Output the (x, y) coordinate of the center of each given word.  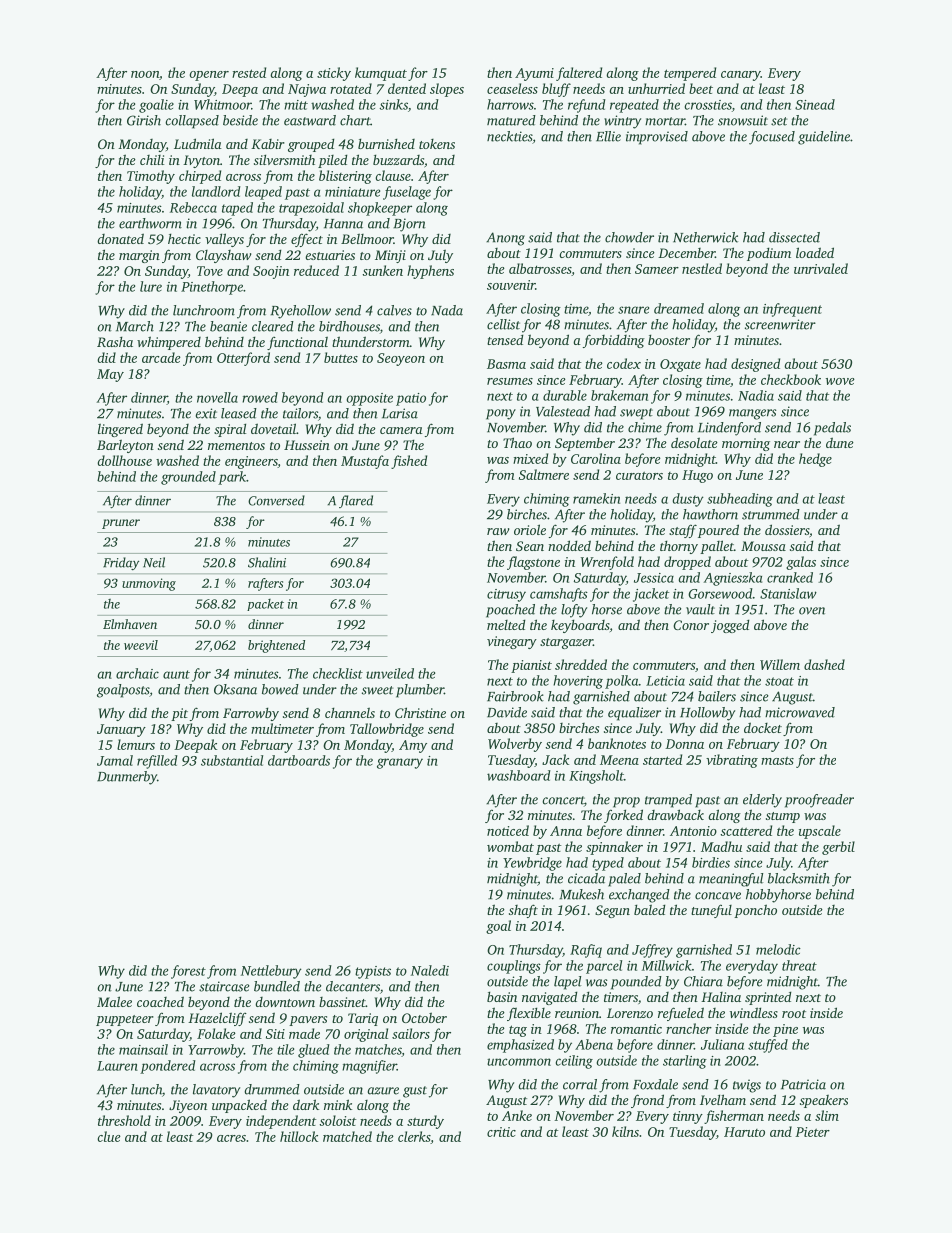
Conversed (276, 500)
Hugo (697, 476)
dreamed (679, 308)
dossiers (787, 529)
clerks (414, 1136)
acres (231, 1138)
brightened (276, 646)
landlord (216, 191)
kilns (625, 1131)
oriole (530, 529)
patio (411, 399)
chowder (629, 237)
